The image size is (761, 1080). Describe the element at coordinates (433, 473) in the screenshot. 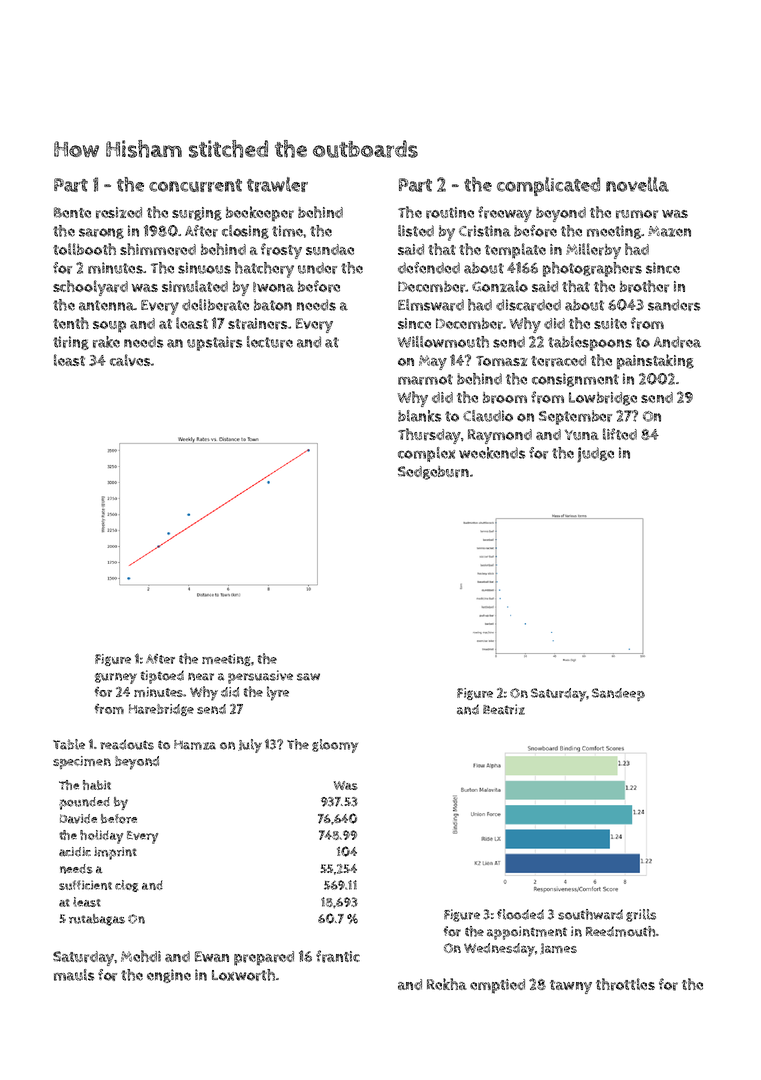

I see `Sedgeburn` at that location.
